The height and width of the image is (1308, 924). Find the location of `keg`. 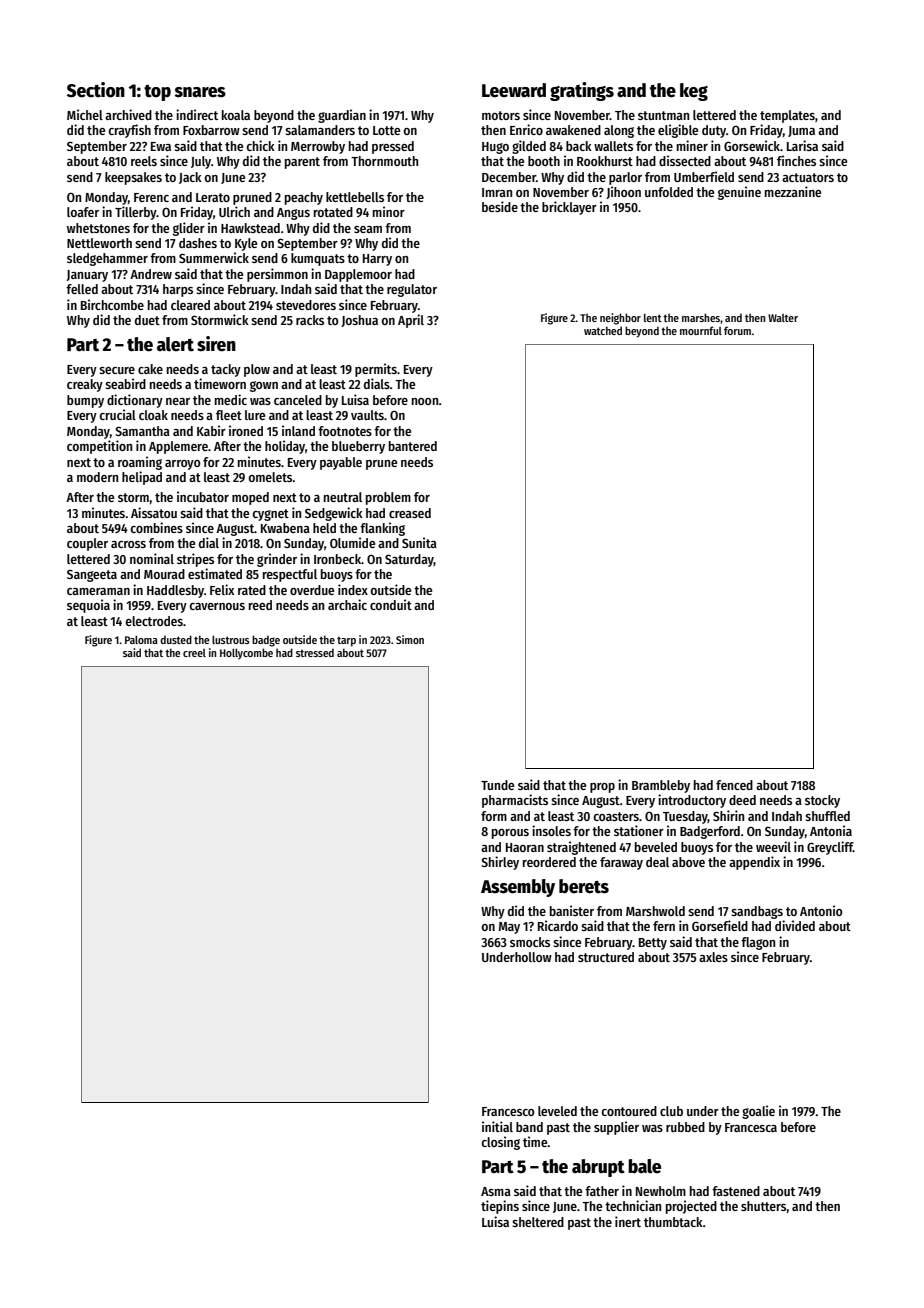

keg is located at coordinates (694, 92).
